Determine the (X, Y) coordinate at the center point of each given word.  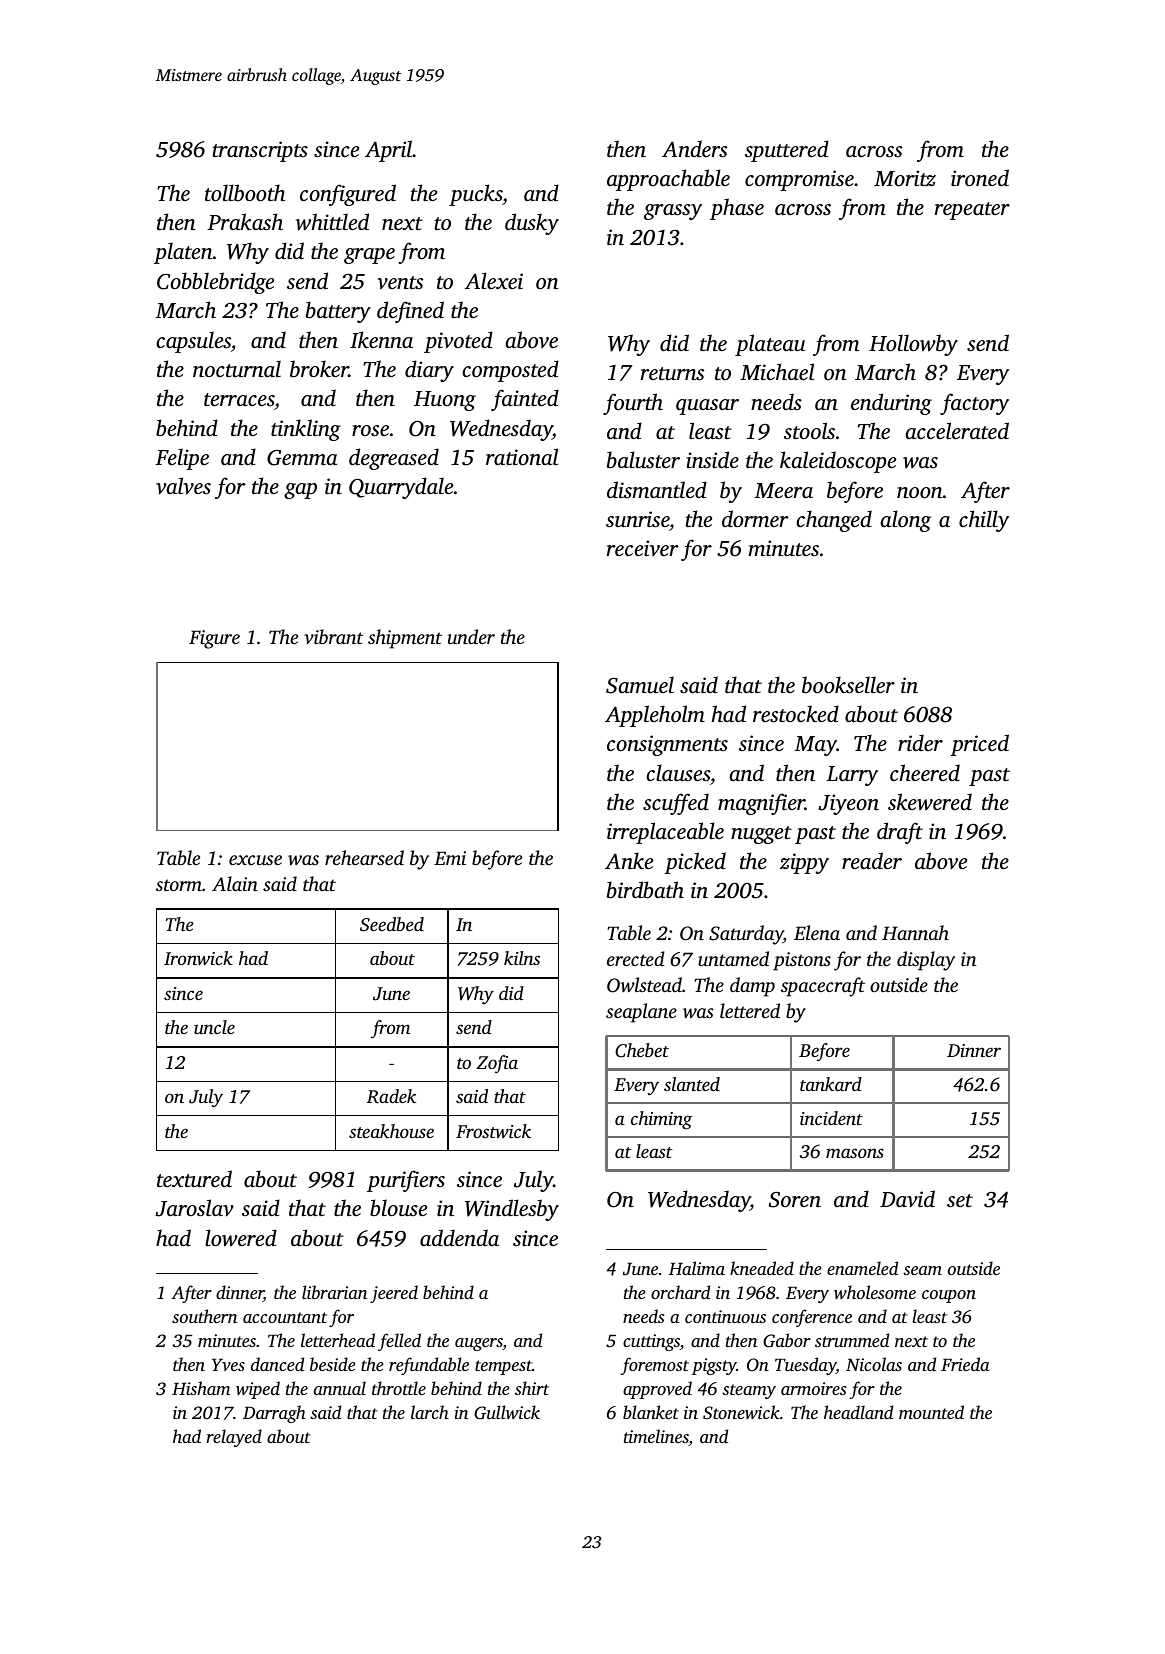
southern (204, 1316)
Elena (817, 932)
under (471, 636)
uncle (214, 1027)
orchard (680, 1292)
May (815, 746)
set (960, 1200)
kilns (522, 958)
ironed (980, 177)
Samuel (640, 685)
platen (183, 253)
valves (183, 486)
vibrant (334, 636)
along (905, 521)
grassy (673, 212)
